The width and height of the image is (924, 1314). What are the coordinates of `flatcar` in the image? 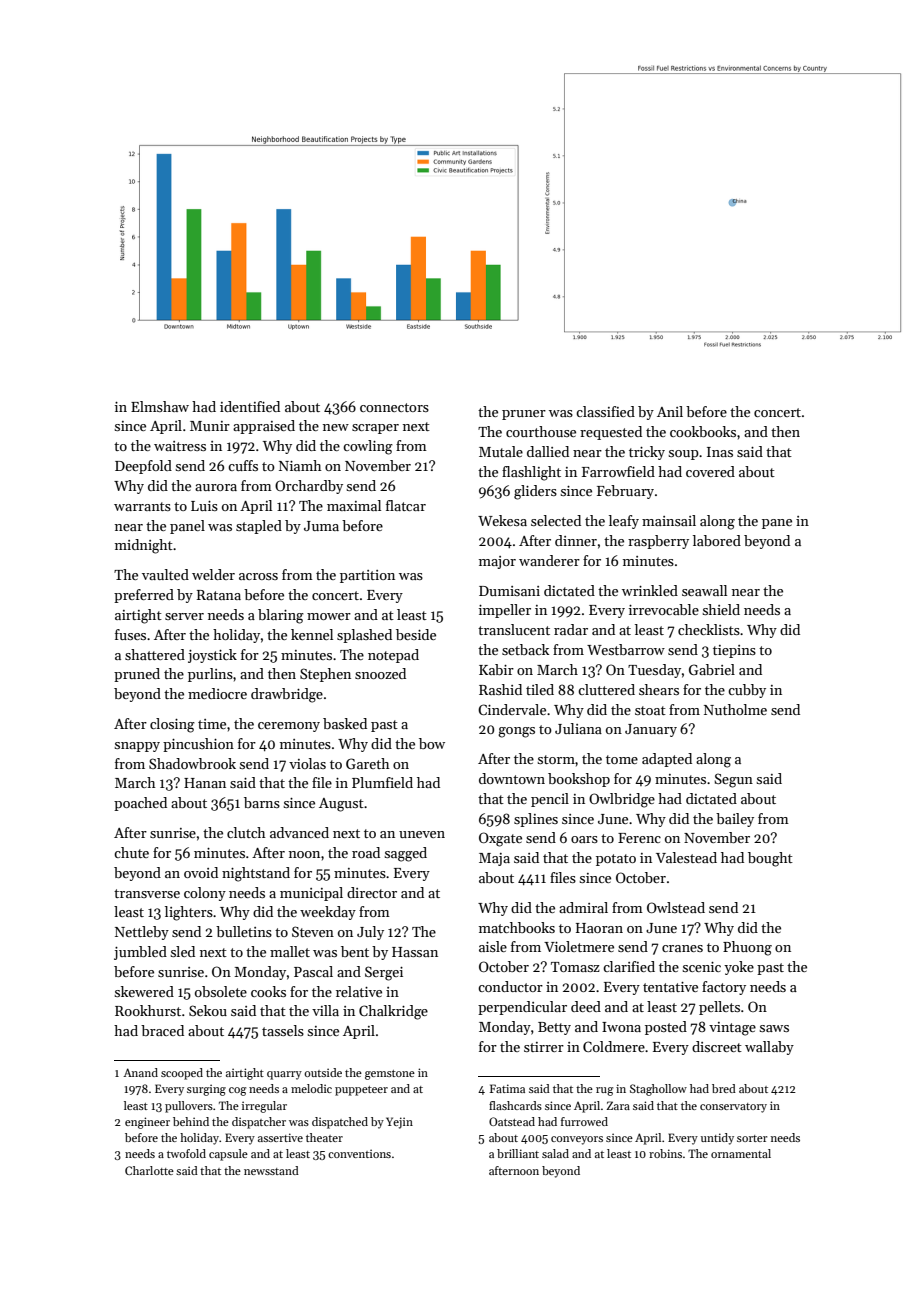 It's located at (406, 505).
